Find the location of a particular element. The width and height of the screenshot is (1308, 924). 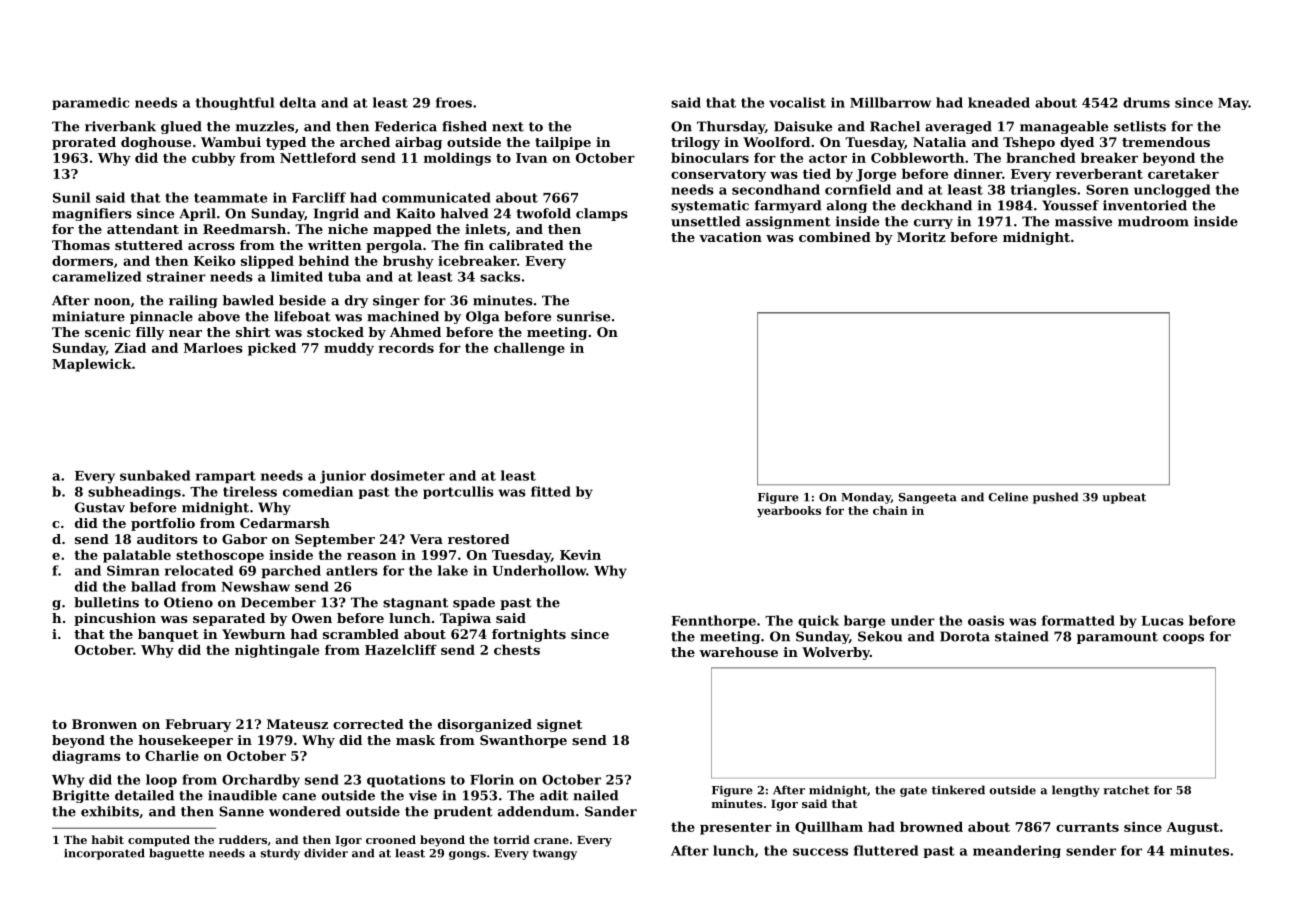

Ziad is located at coordinates (130, 347).
